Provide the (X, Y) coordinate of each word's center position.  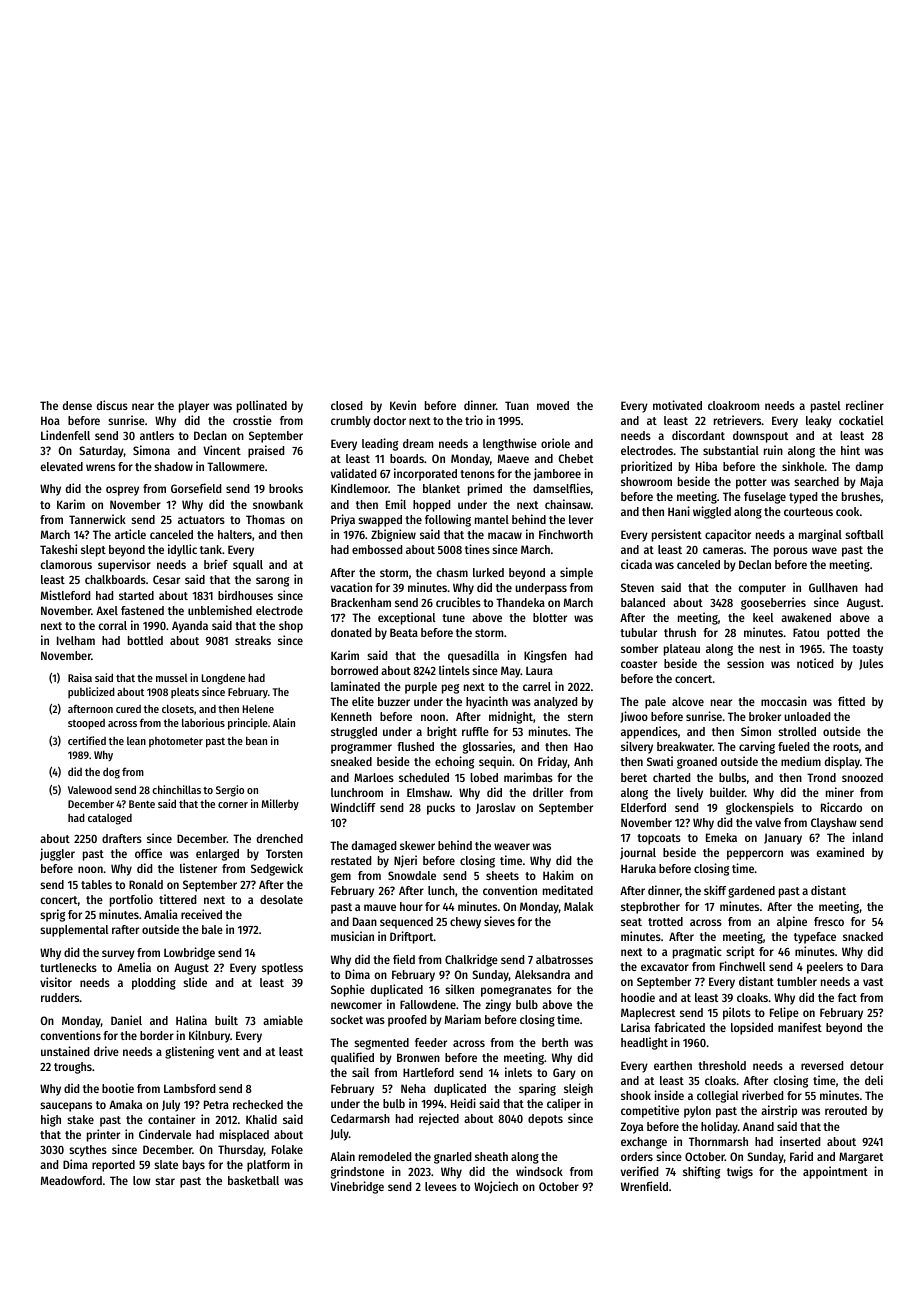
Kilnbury (209, 1036)
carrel (537, 686)
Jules (871, 664)
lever (581, 519)
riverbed (762, 1095)
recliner (865, 405)
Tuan (517, 405)
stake (80, 1119)
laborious (203, 722)
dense (77, 405)
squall (248, 566)
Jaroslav (496, 808)
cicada (636, 564)
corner (233, 805)
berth (555, 1042)
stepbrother (650, 908)
